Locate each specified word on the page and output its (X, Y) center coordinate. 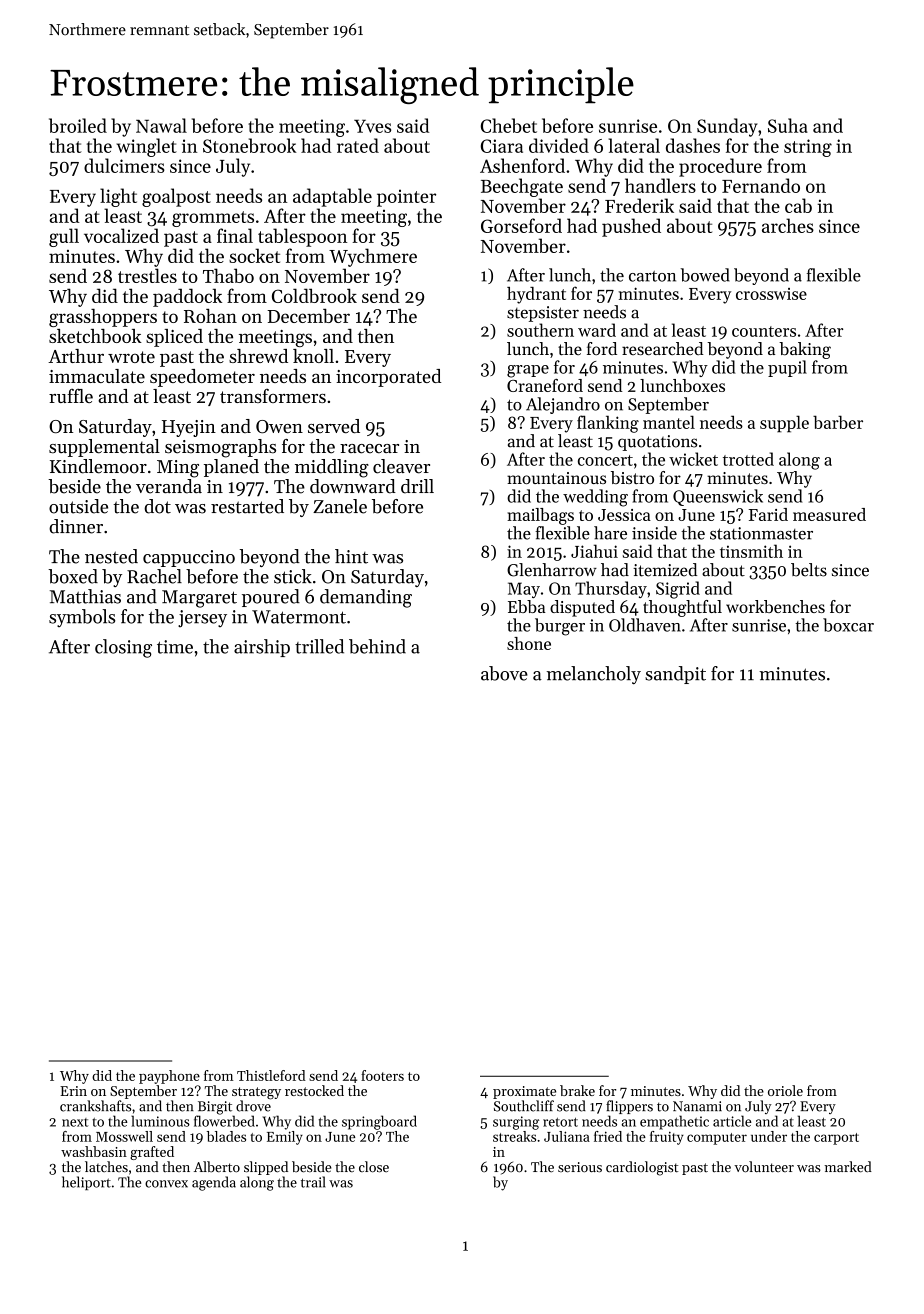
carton (652, 276)
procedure (720, 167)
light (118, 197)
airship (262, 648)
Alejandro (563, 405)
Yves (372, 126)
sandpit (675, 675)
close (374, 1167)
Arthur (76, 356)
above (504, 673)
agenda (214, 1183)
